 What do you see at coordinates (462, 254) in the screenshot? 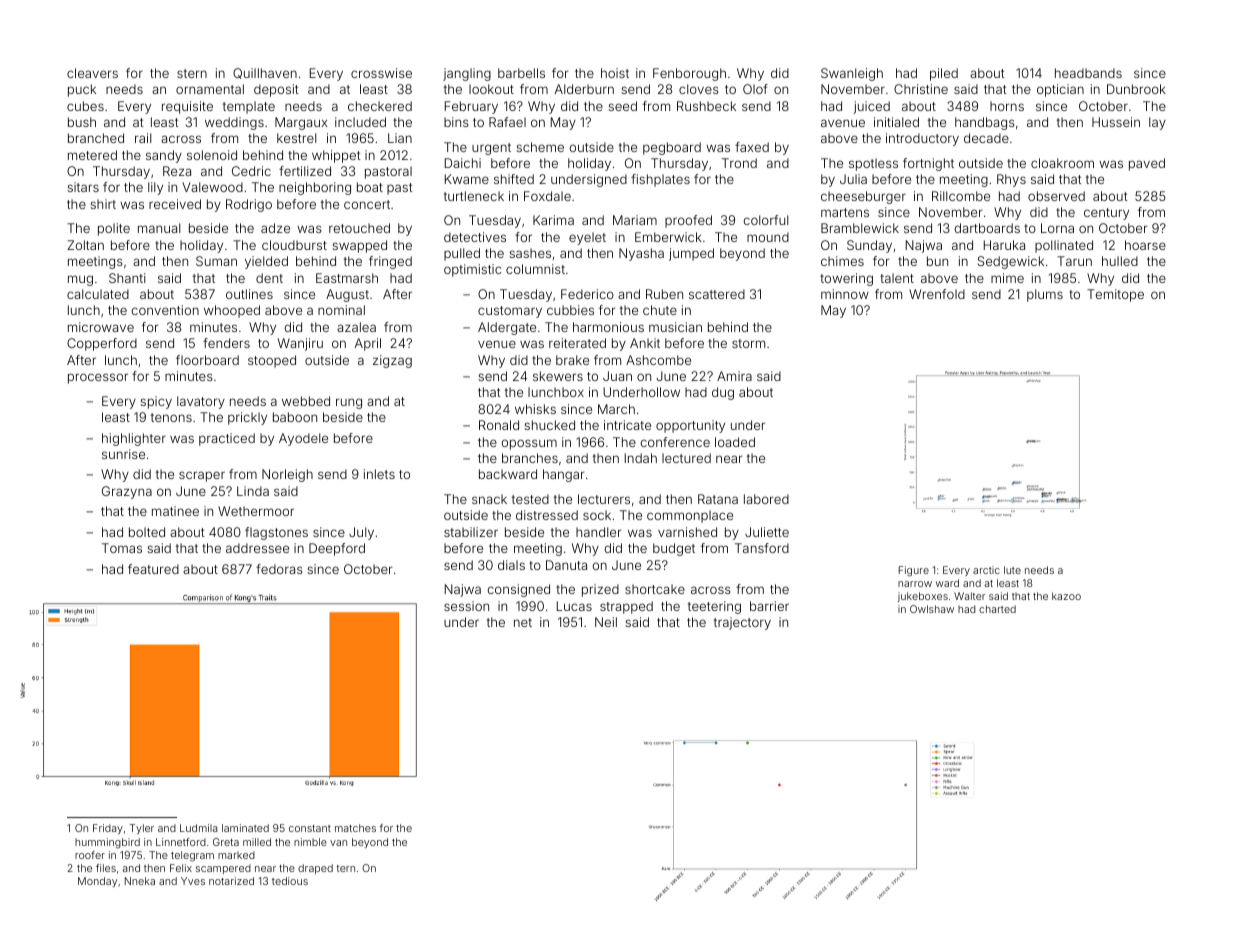
I see `pulled` at bounding box center [462, 254].
